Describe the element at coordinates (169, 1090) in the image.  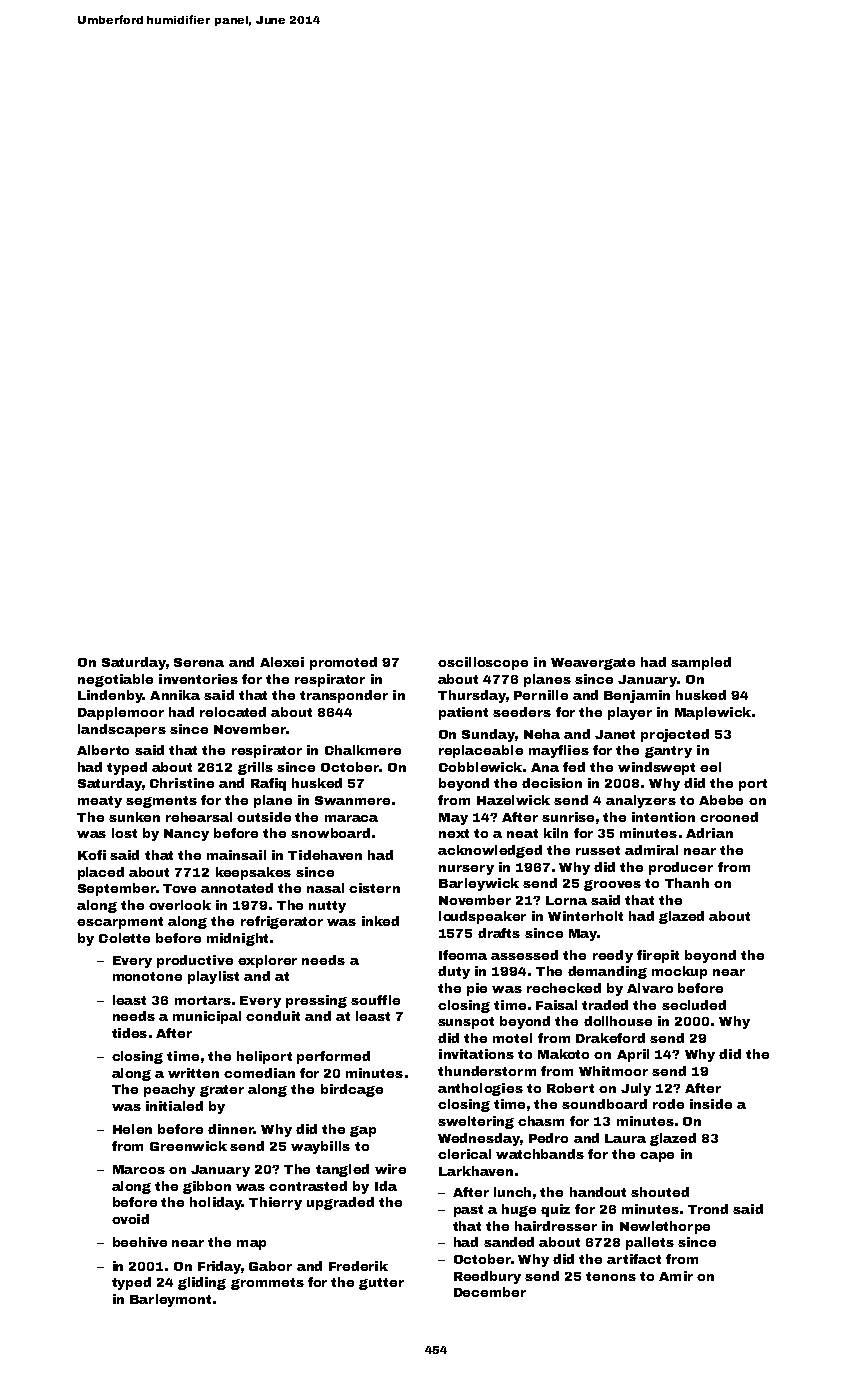
I see `peachy` at that location.
